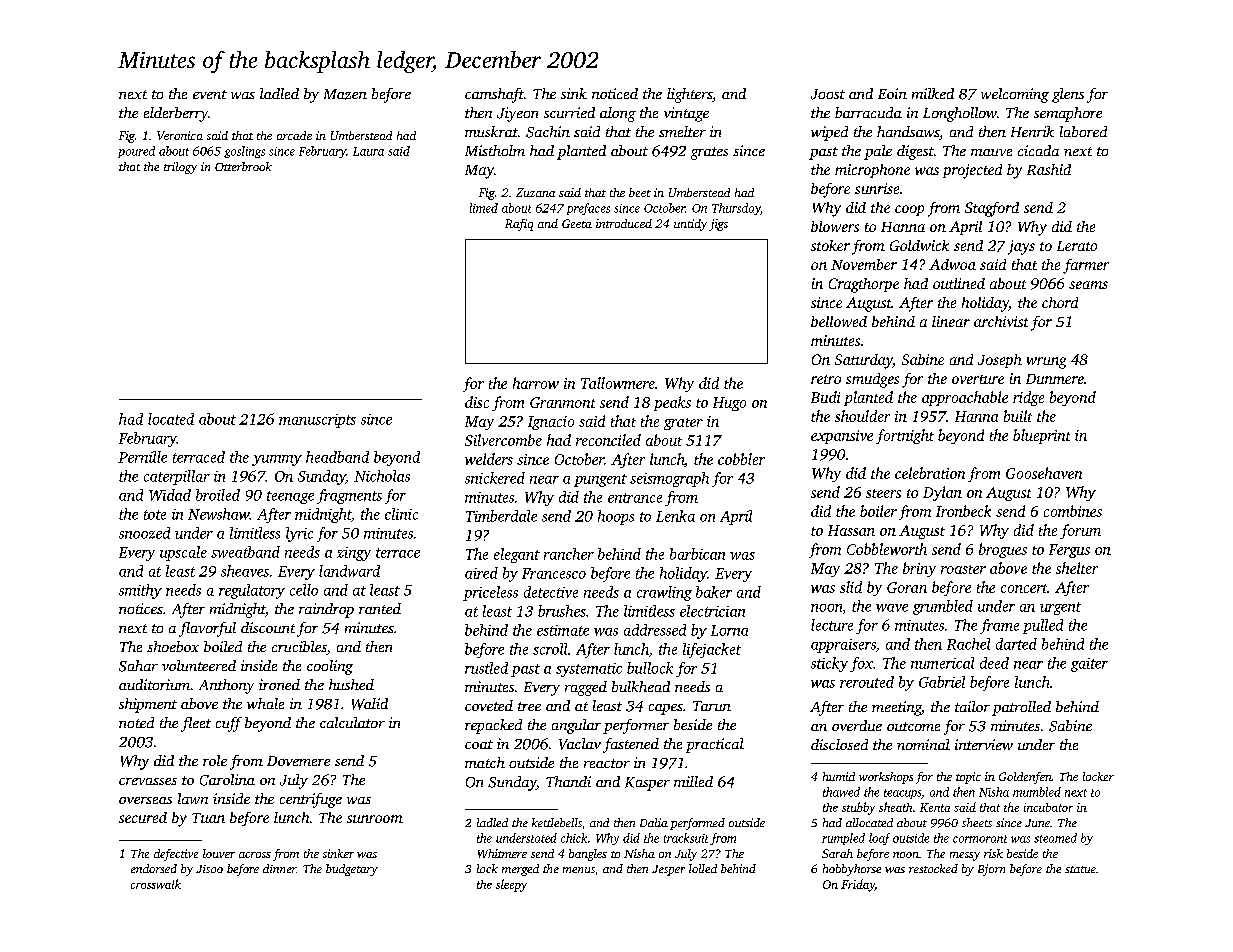 This image has width=1233, height=952. What do you see at coordinates (1001, 321) in the image?
I see `archivist` at bounding box center [1001, 321].
